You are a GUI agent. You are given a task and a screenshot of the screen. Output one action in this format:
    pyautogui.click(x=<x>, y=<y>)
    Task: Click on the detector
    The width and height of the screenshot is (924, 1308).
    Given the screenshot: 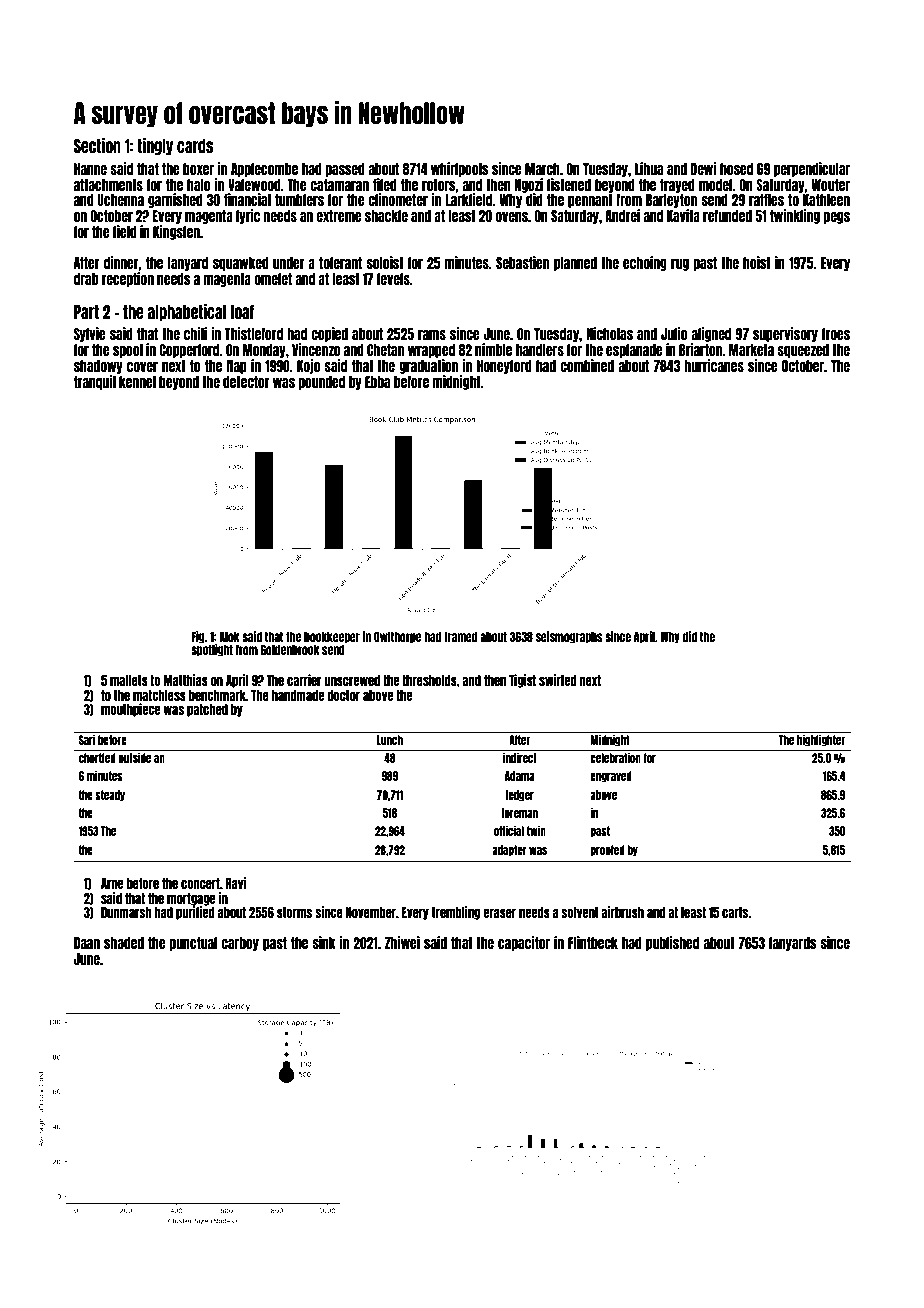 What is the action you would take?
    pyautogui.click(x=246, y=382)
